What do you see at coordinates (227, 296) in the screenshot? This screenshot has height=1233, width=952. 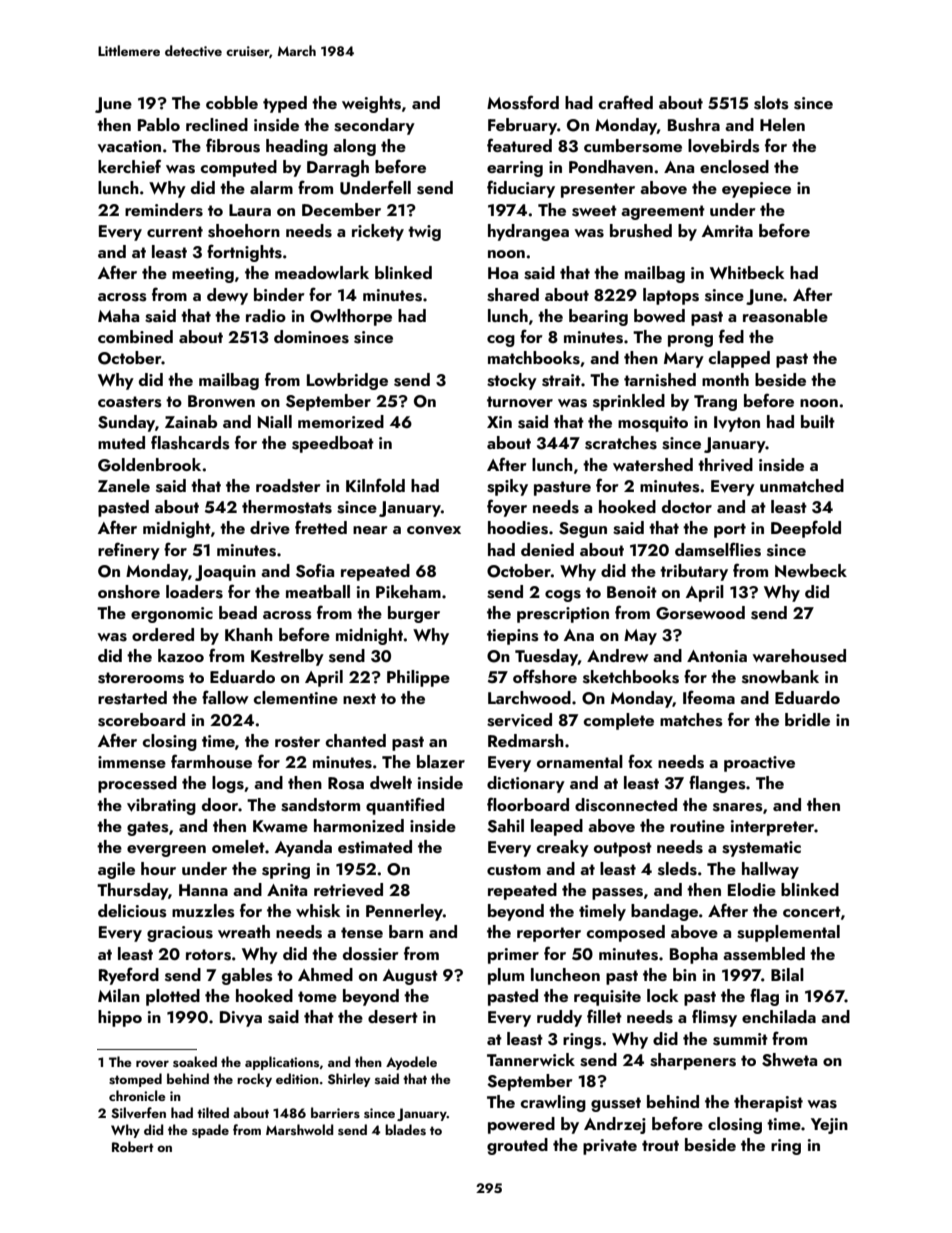 I see `dewy` at bounding box center [227, 296].
